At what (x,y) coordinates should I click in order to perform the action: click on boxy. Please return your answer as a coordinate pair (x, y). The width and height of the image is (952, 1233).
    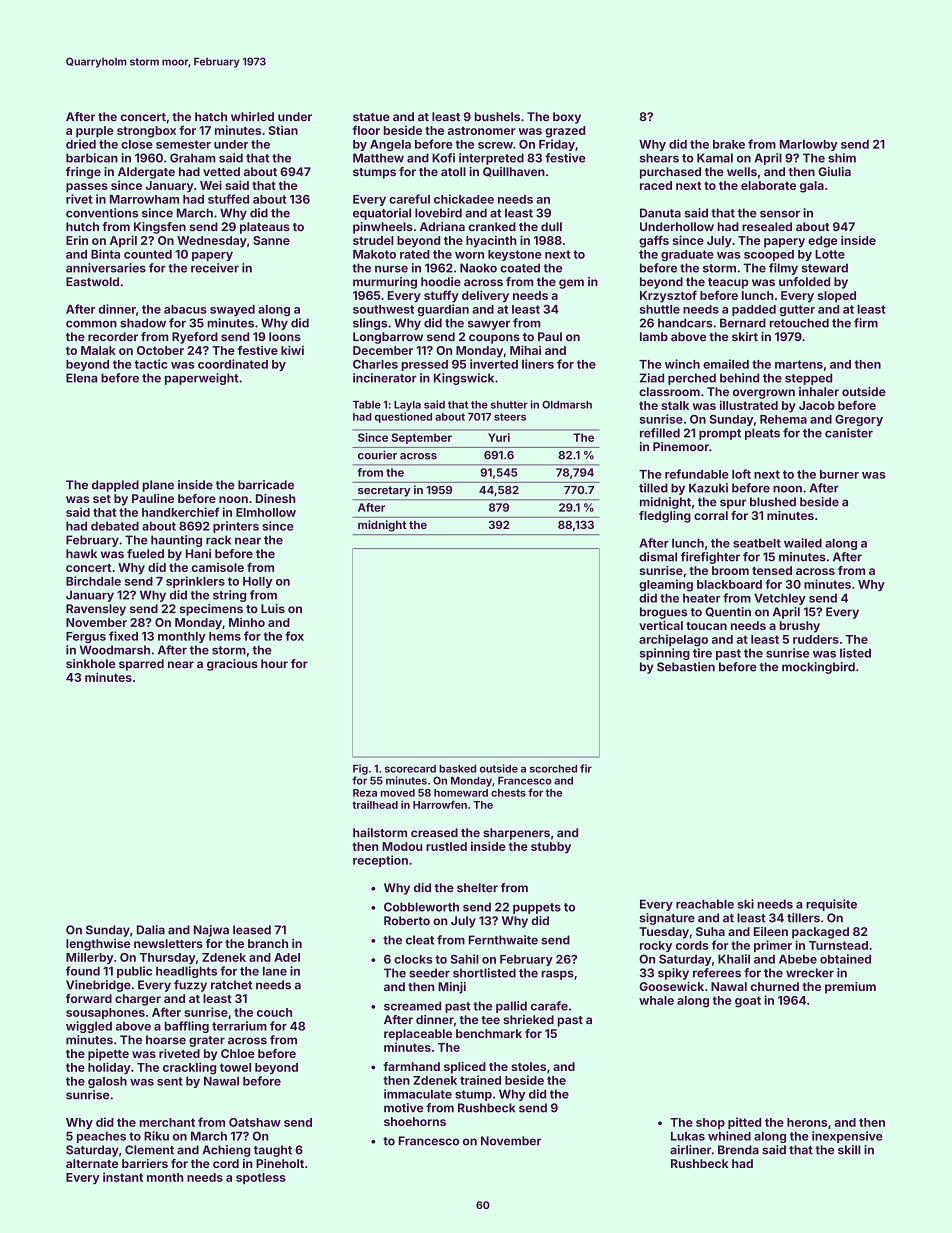
    Looking at the image, I should click on (567, 118).
